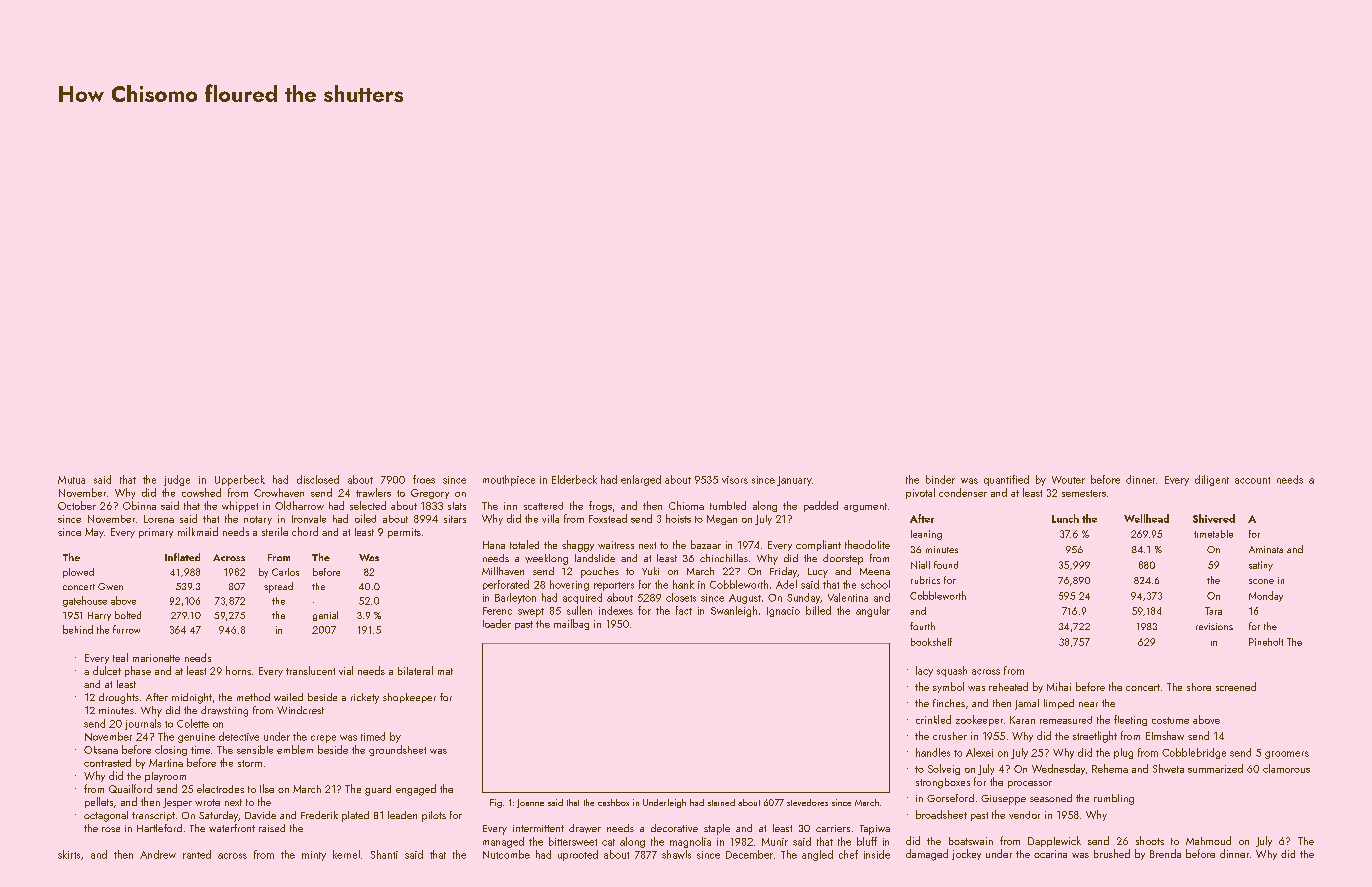  What do you see at coordinates (721, 802) in the screenshot?
I see `stained` at bounding box center [721, 802].
